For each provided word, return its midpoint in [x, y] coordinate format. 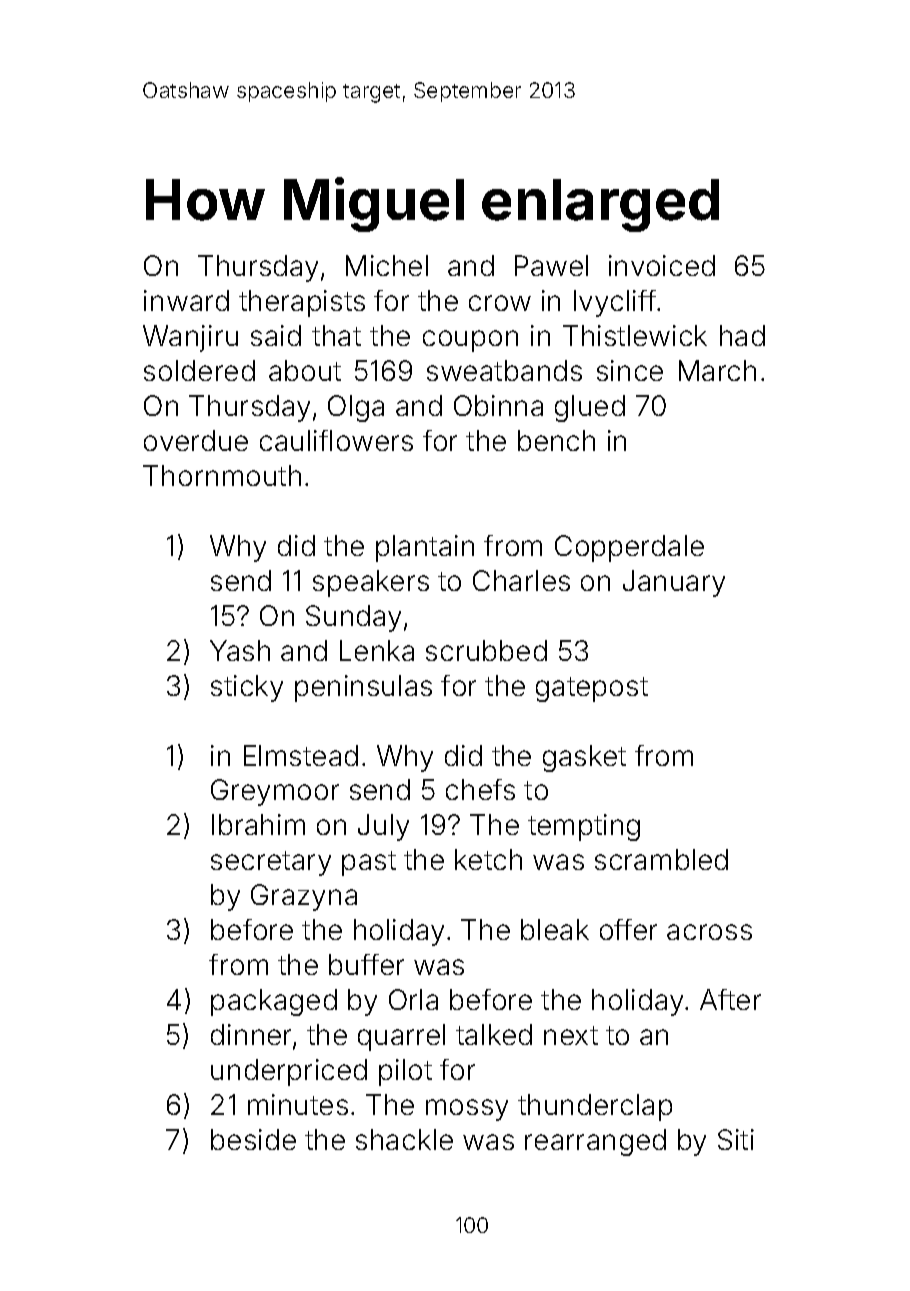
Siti [736, 1139]
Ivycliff [615, 303]
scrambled [661, 859]
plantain [425, 548]
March [717, 370]
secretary [271, 863]
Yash [240, 650]
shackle [404, 1139]
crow [500, 303]
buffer [366, 964]
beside [253, 1139]
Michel [387, 265]
